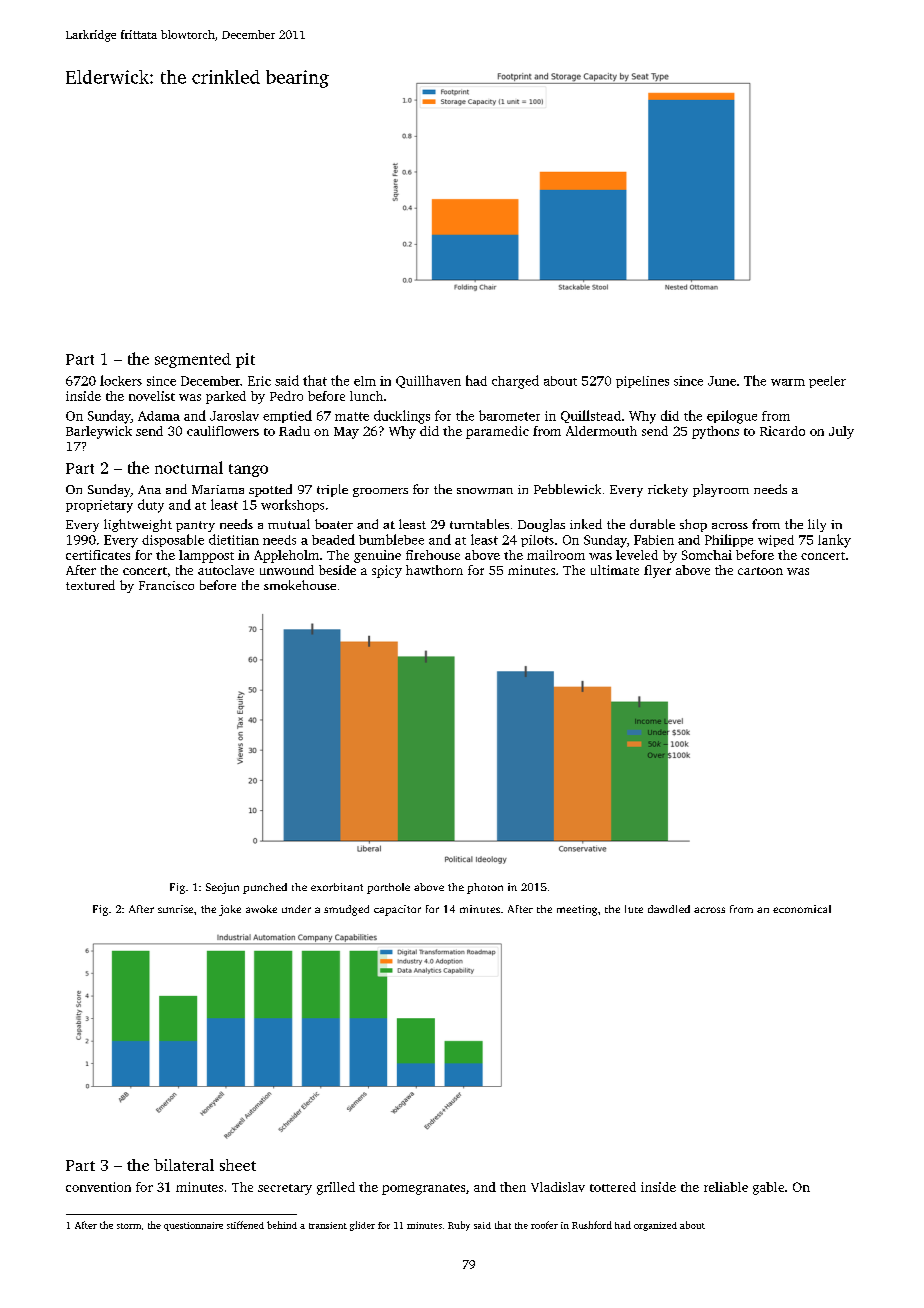 The height and width of the screenshot is (1308, 924). I want to click on storm, so click(129, 1226).
